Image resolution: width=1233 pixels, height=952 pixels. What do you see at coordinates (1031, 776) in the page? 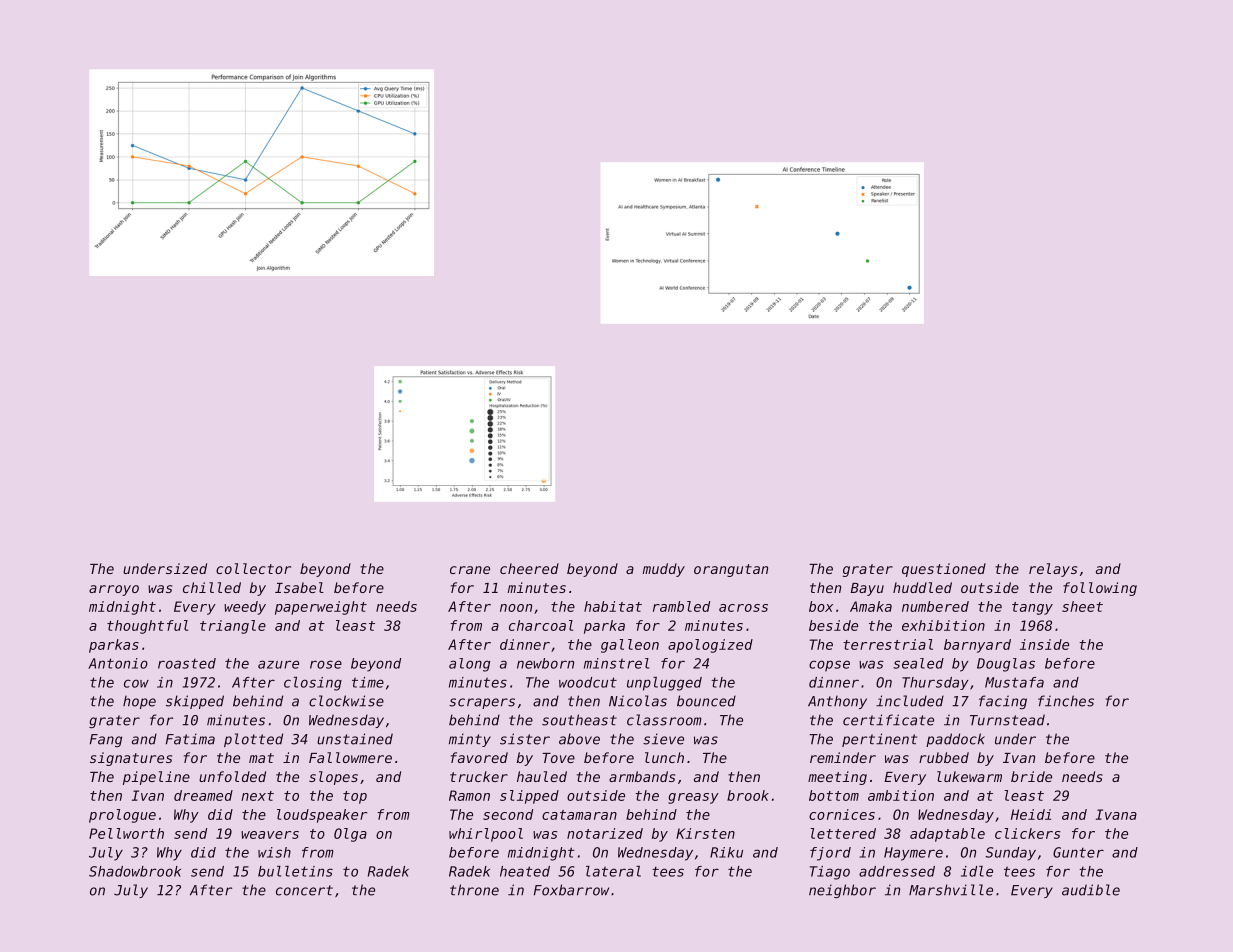
I see `bride` at bounding box center [1031, 776].
